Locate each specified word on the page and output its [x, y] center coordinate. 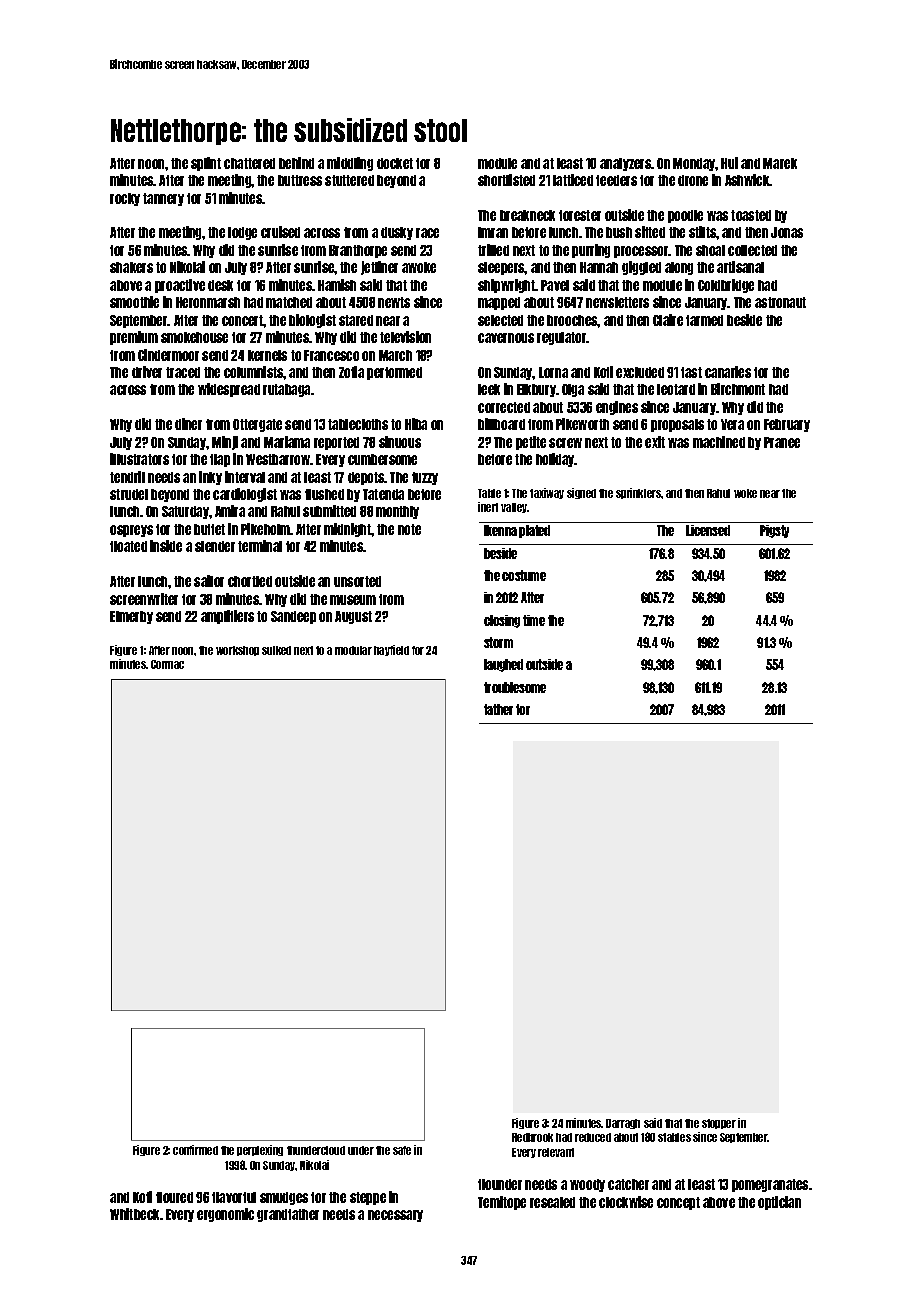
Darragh [623, 1124]
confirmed [195, 1150]
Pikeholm [265, 529]
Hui [729, 163]
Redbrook [532, 1137]
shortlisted [506, 180]
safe [402, 1150]
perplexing [260, 1150]
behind [296, 163]
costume [524, 575]
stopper [719, 1124]
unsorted [357, 581]
